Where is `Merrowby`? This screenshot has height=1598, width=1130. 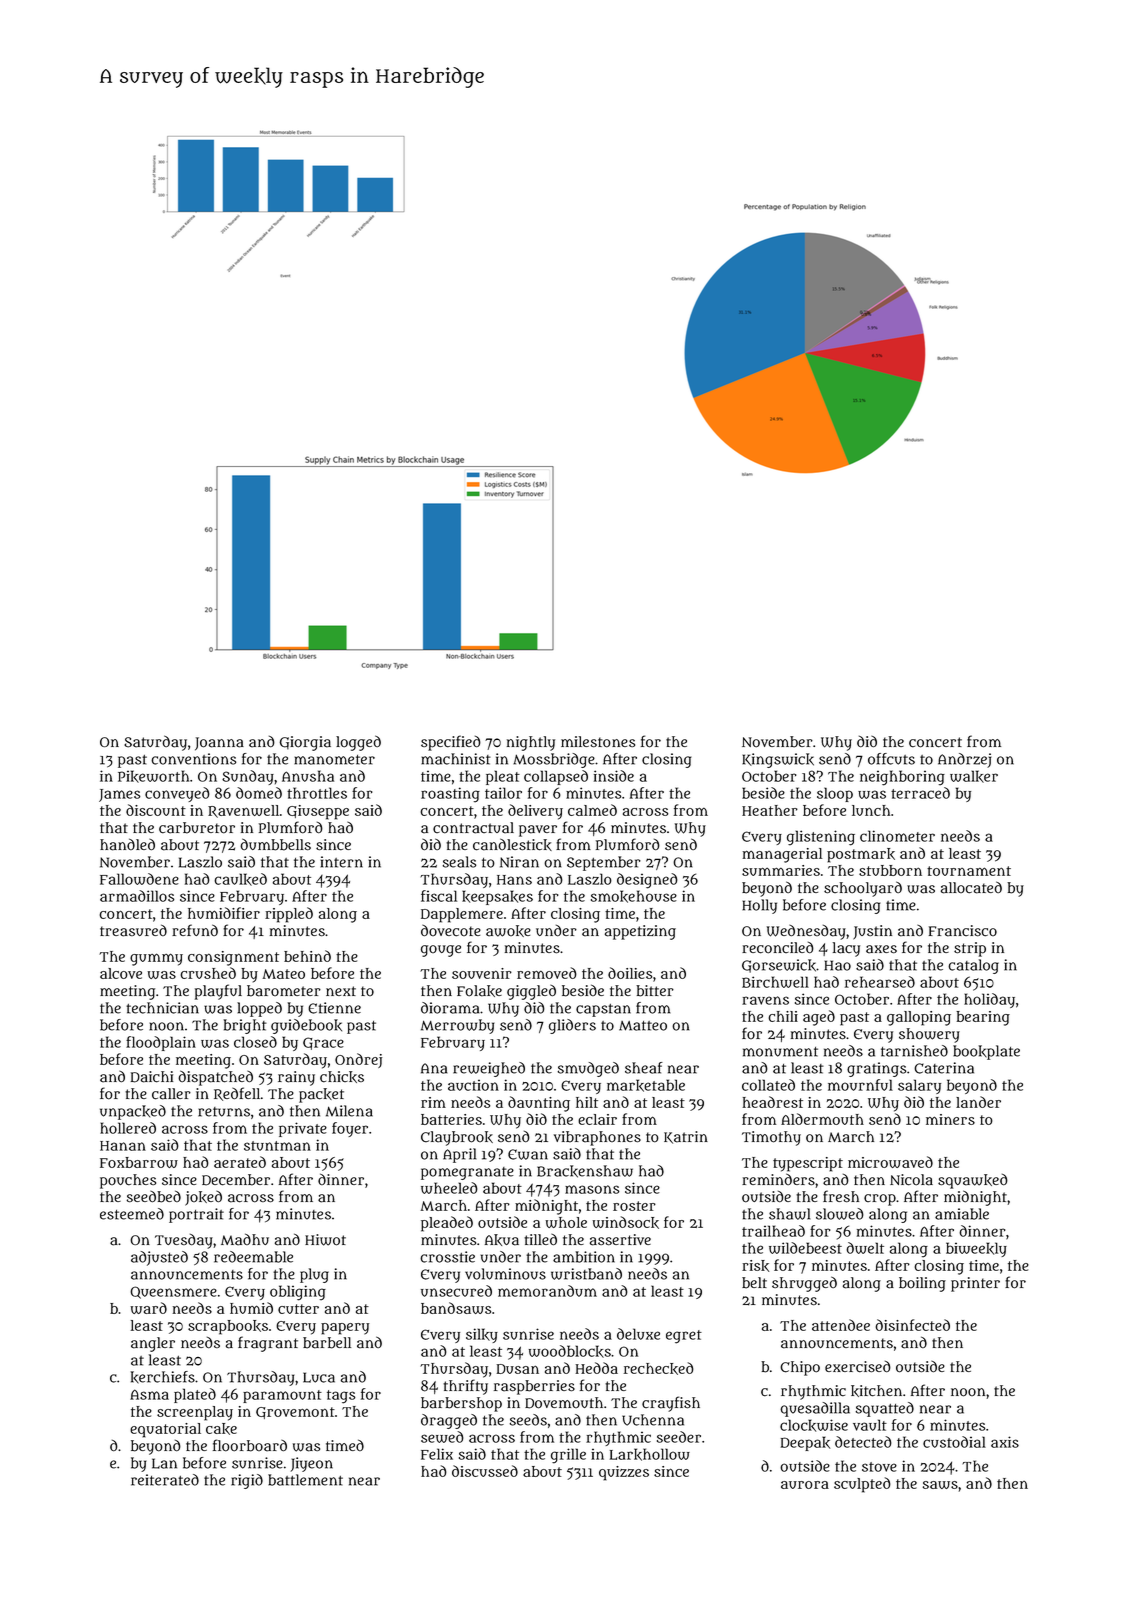
Merrowby is located at coordinates (457, 1026).
